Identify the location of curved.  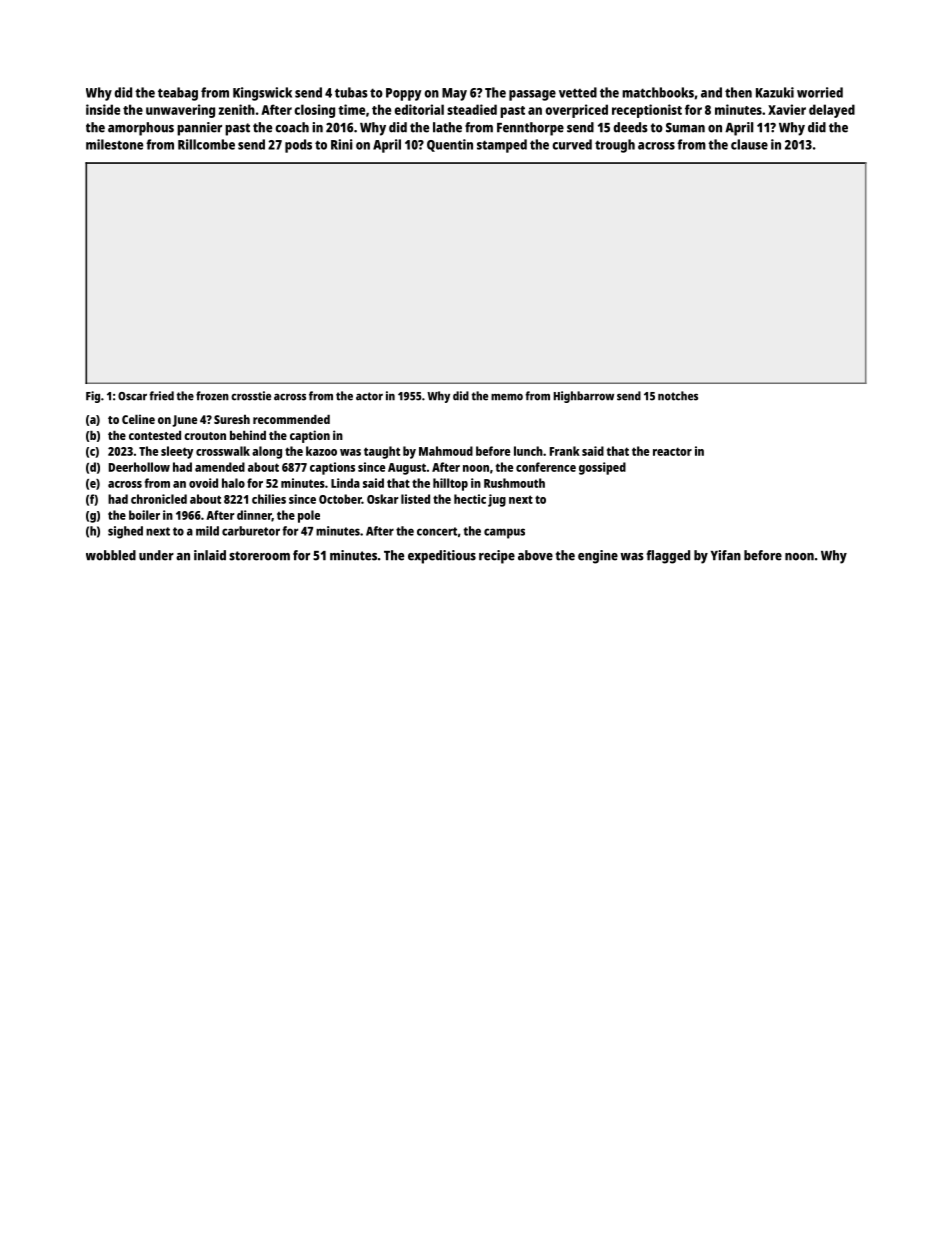
(572, 144).
